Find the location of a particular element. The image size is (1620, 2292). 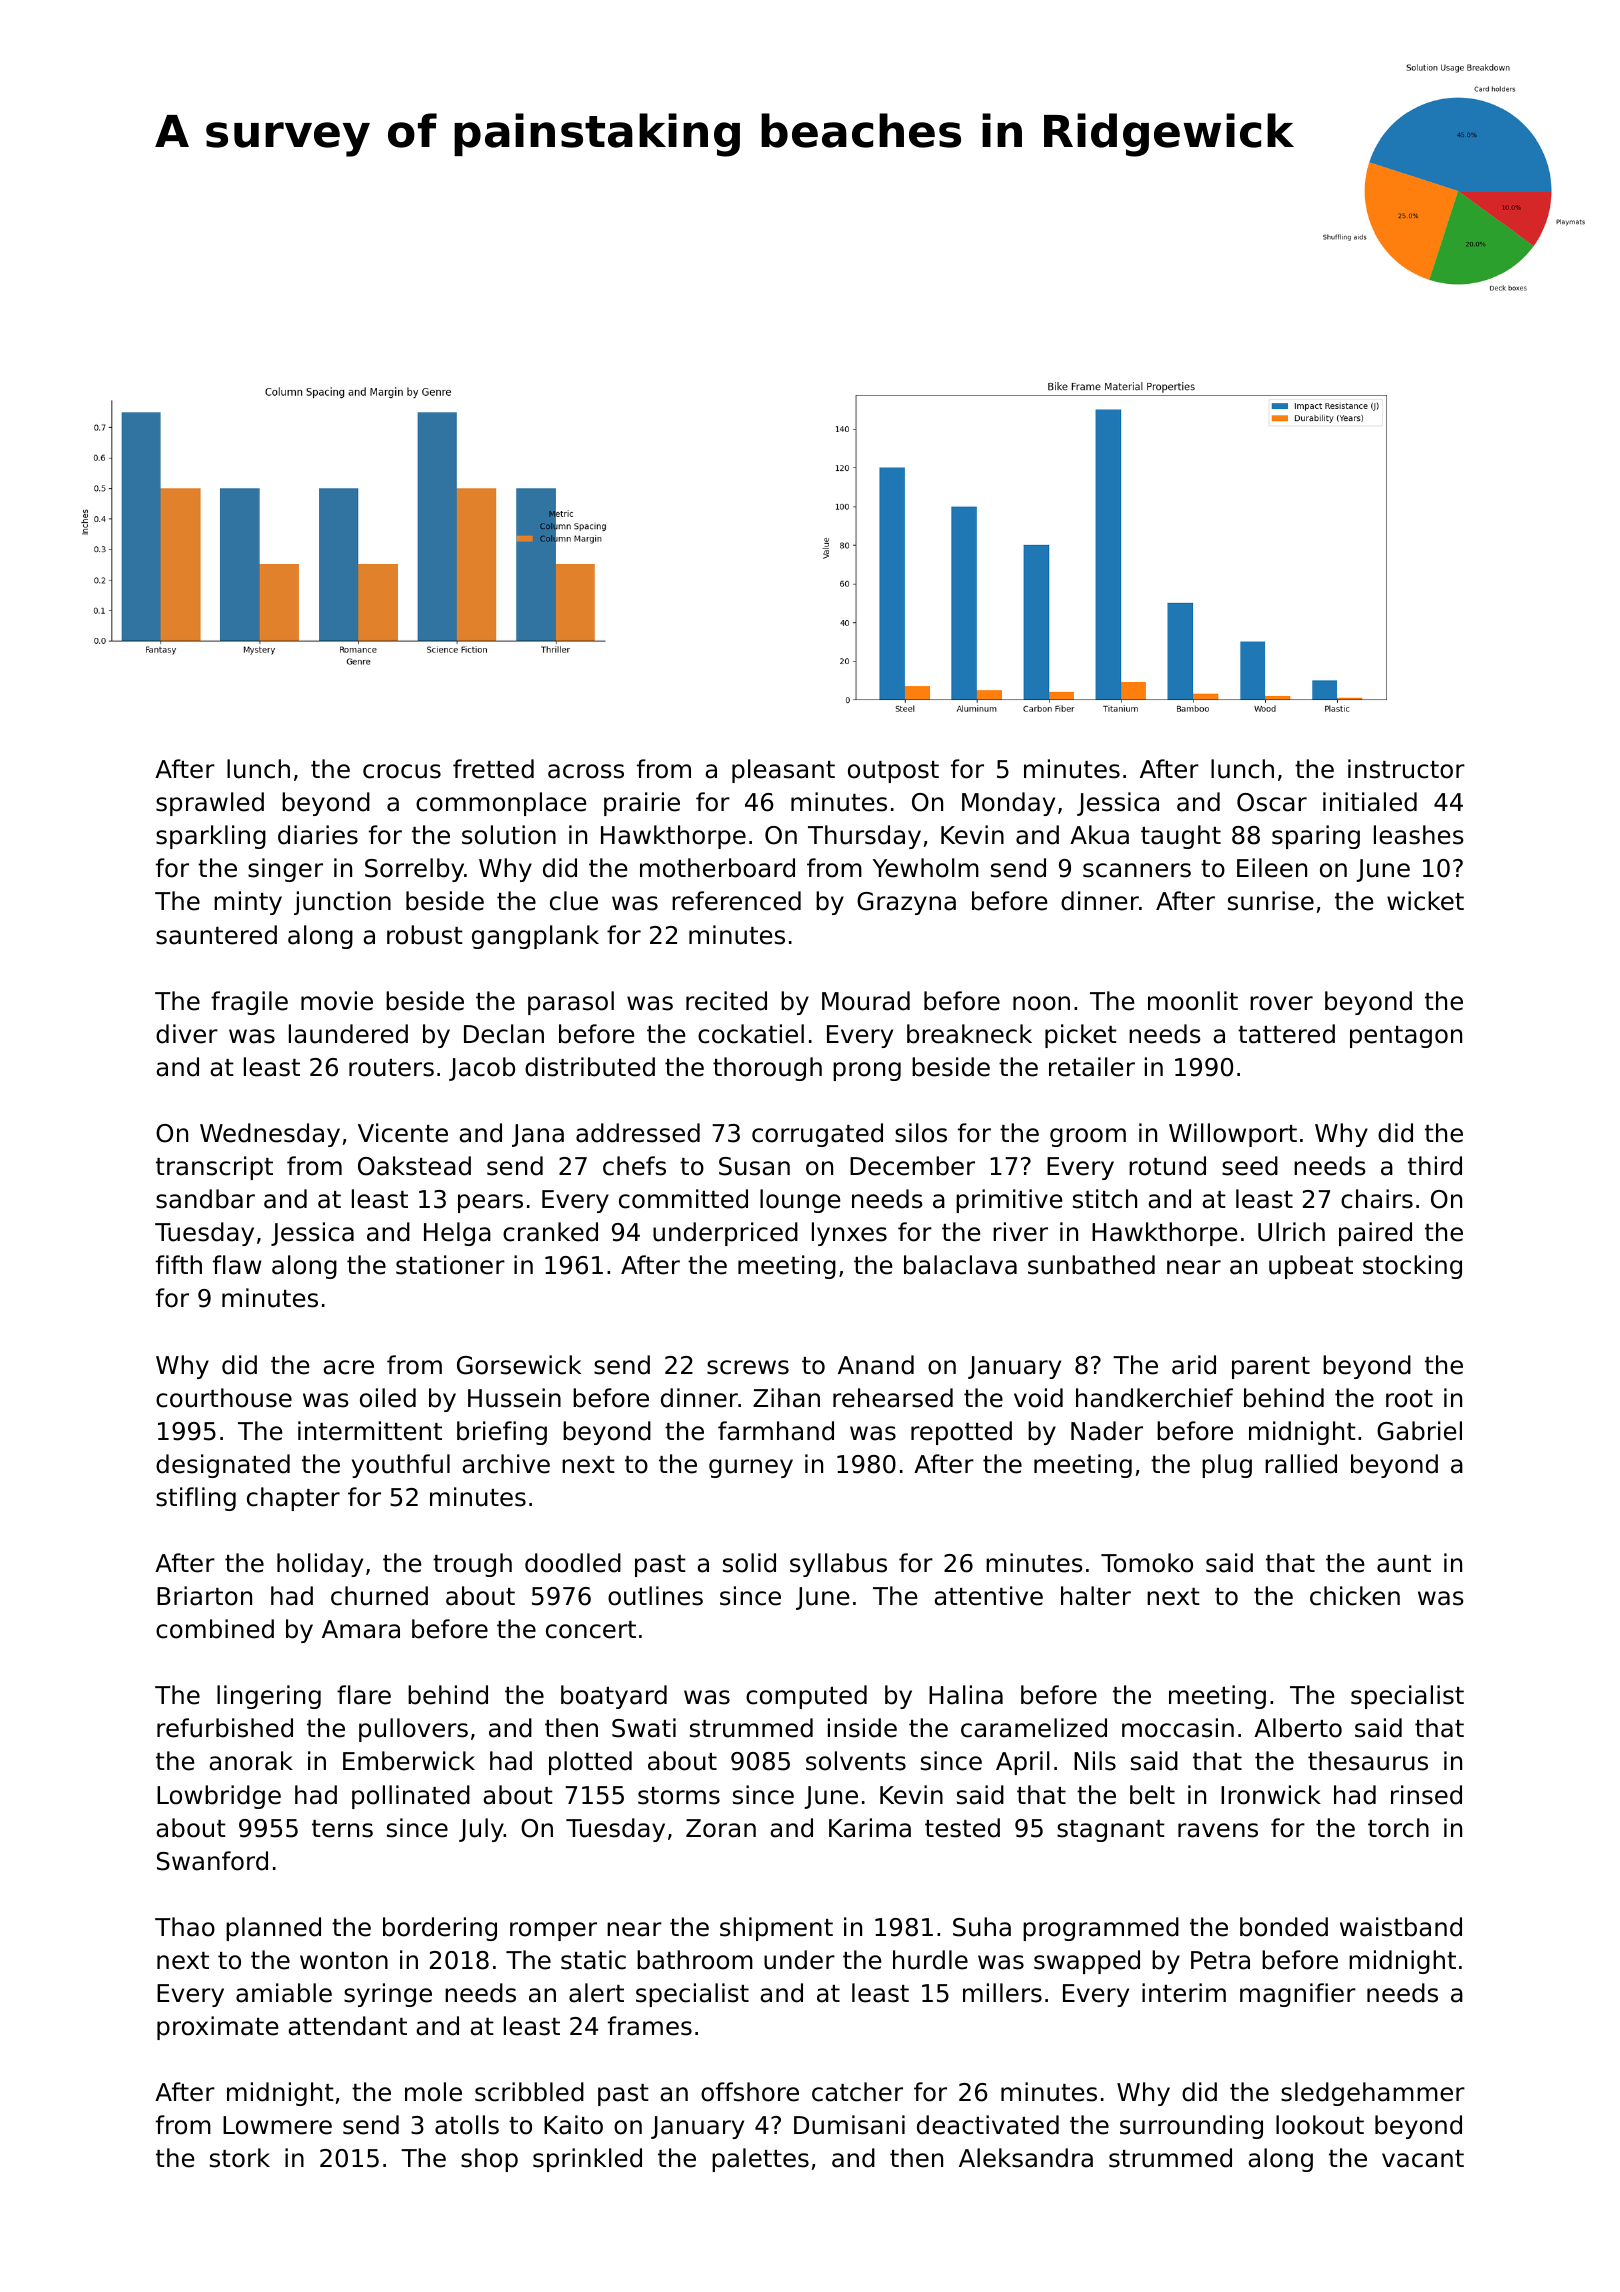

instructor is located at coordinates (1406, 769).
